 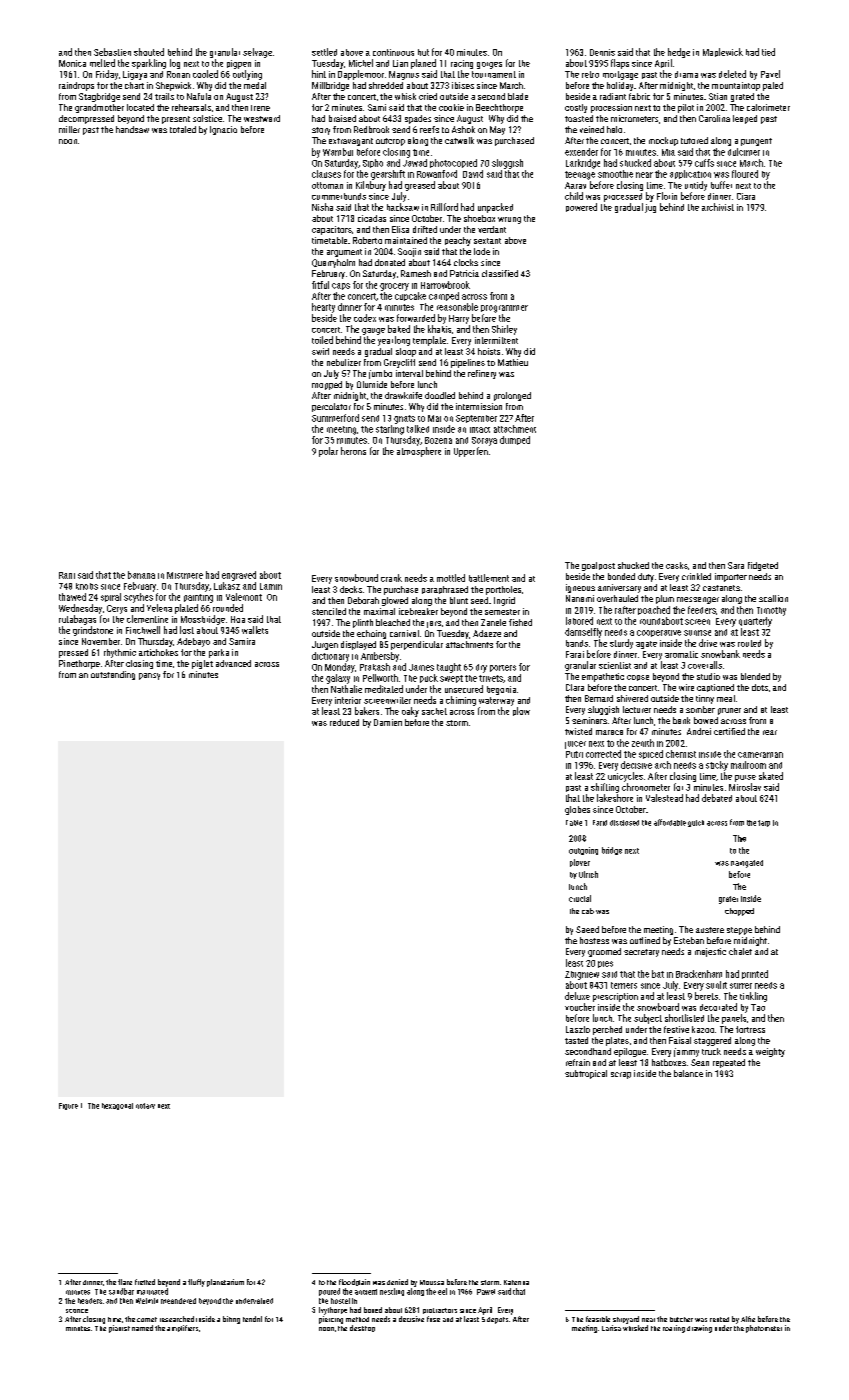 What do you see at coordinates (145, 1106) in the screenshot?
I see `notary` at bounding box center [145, 1106].
